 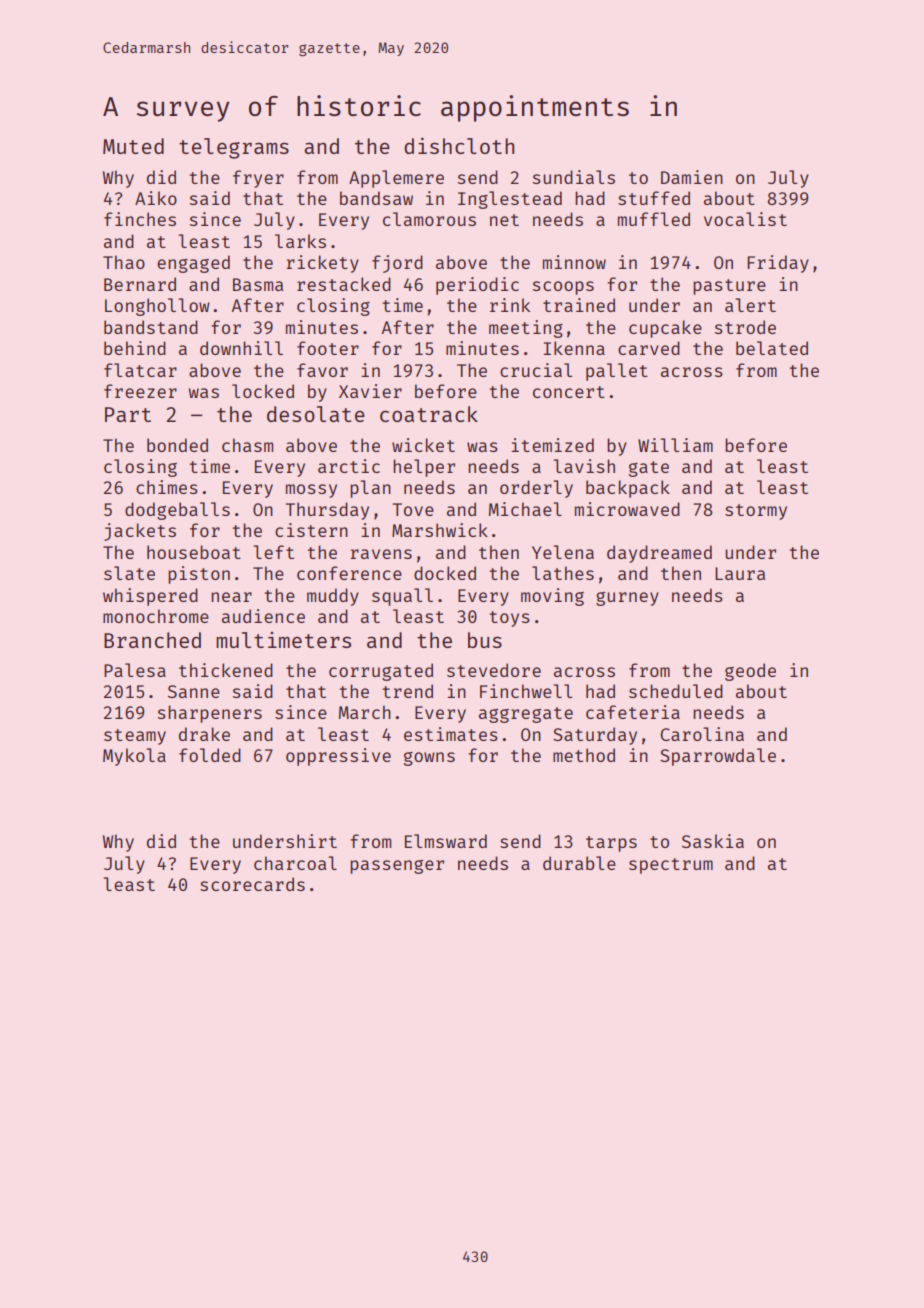 What do you see at coordinates (129, 573) in the page?
I see `slate` at bounding box center [129, 573].
